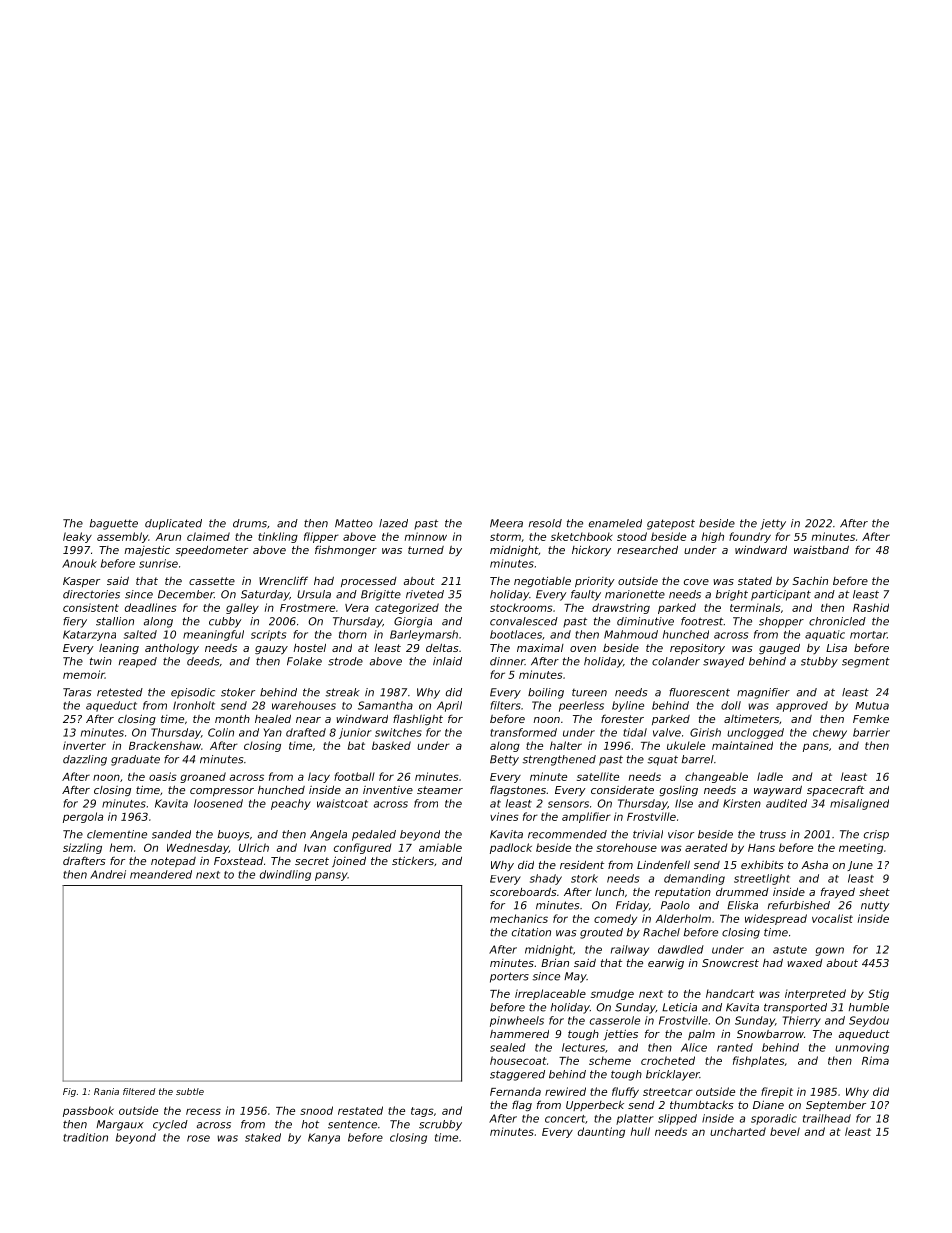  I want to click on mechanics, so click(519, 918).
